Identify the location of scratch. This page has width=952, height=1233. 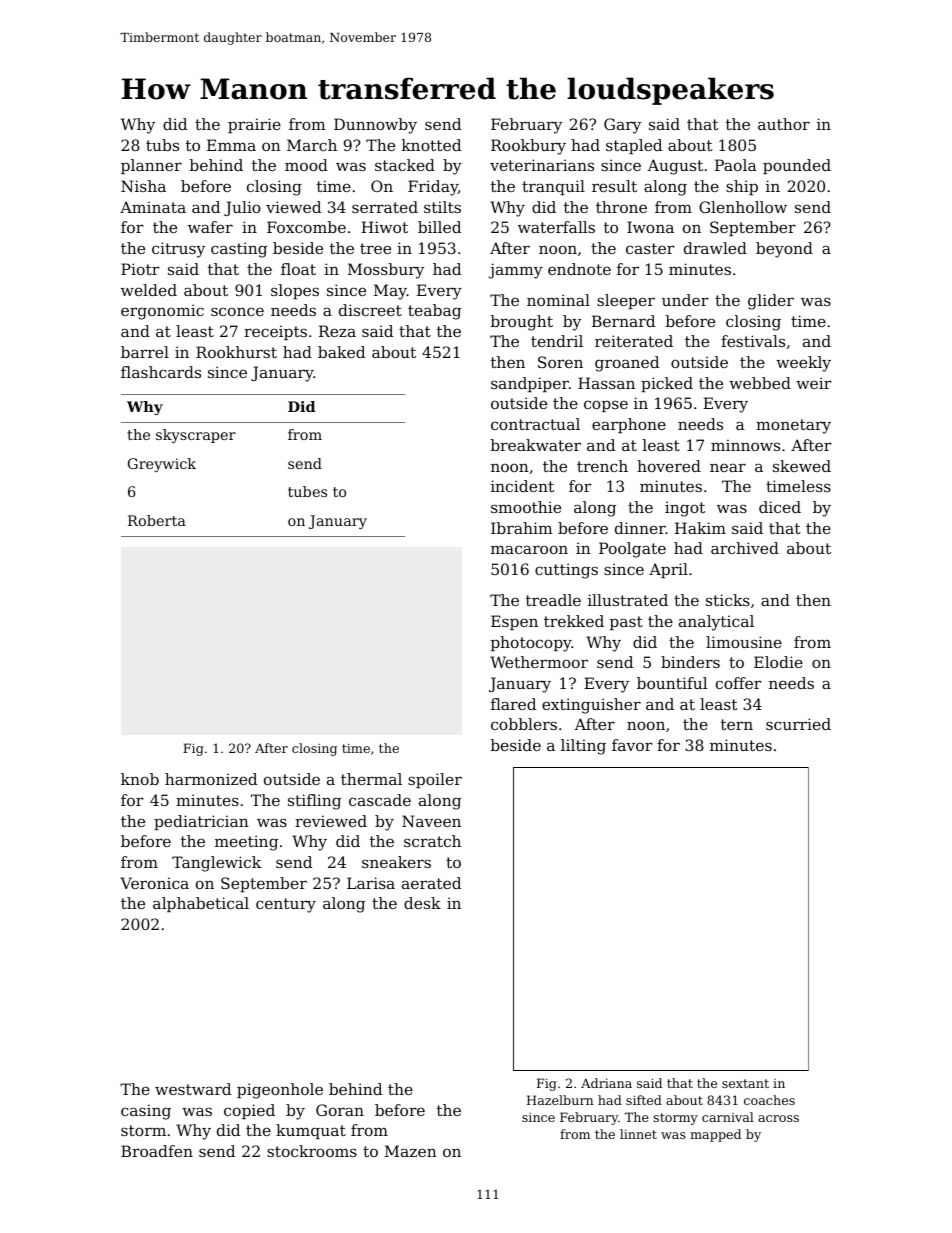
(432, 841).
